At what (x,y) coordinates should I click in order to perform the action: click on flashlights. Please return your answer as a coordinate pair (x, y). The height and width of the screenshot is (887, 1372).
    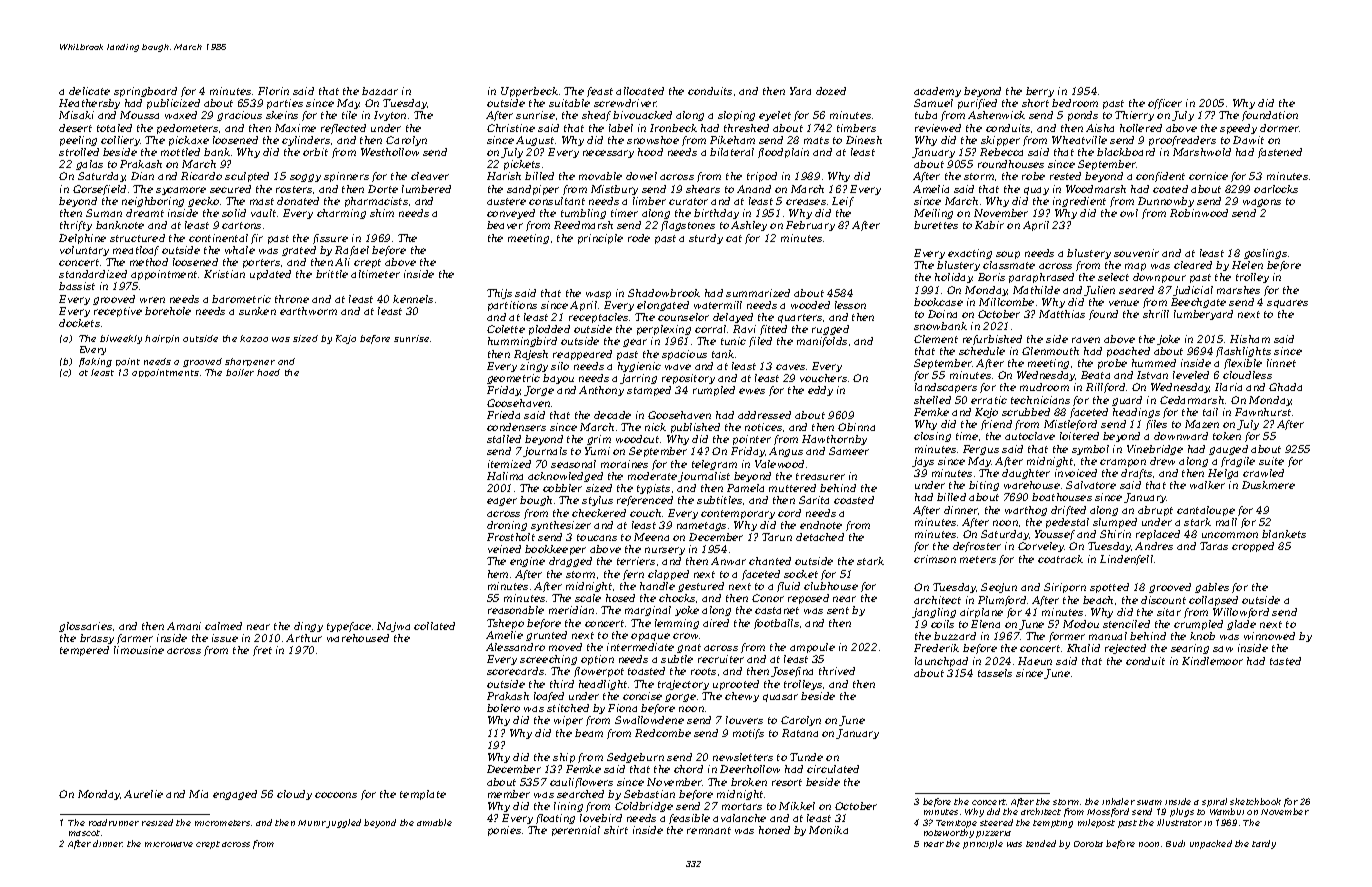
    Looking at the image, I should click on (1243, 352).
